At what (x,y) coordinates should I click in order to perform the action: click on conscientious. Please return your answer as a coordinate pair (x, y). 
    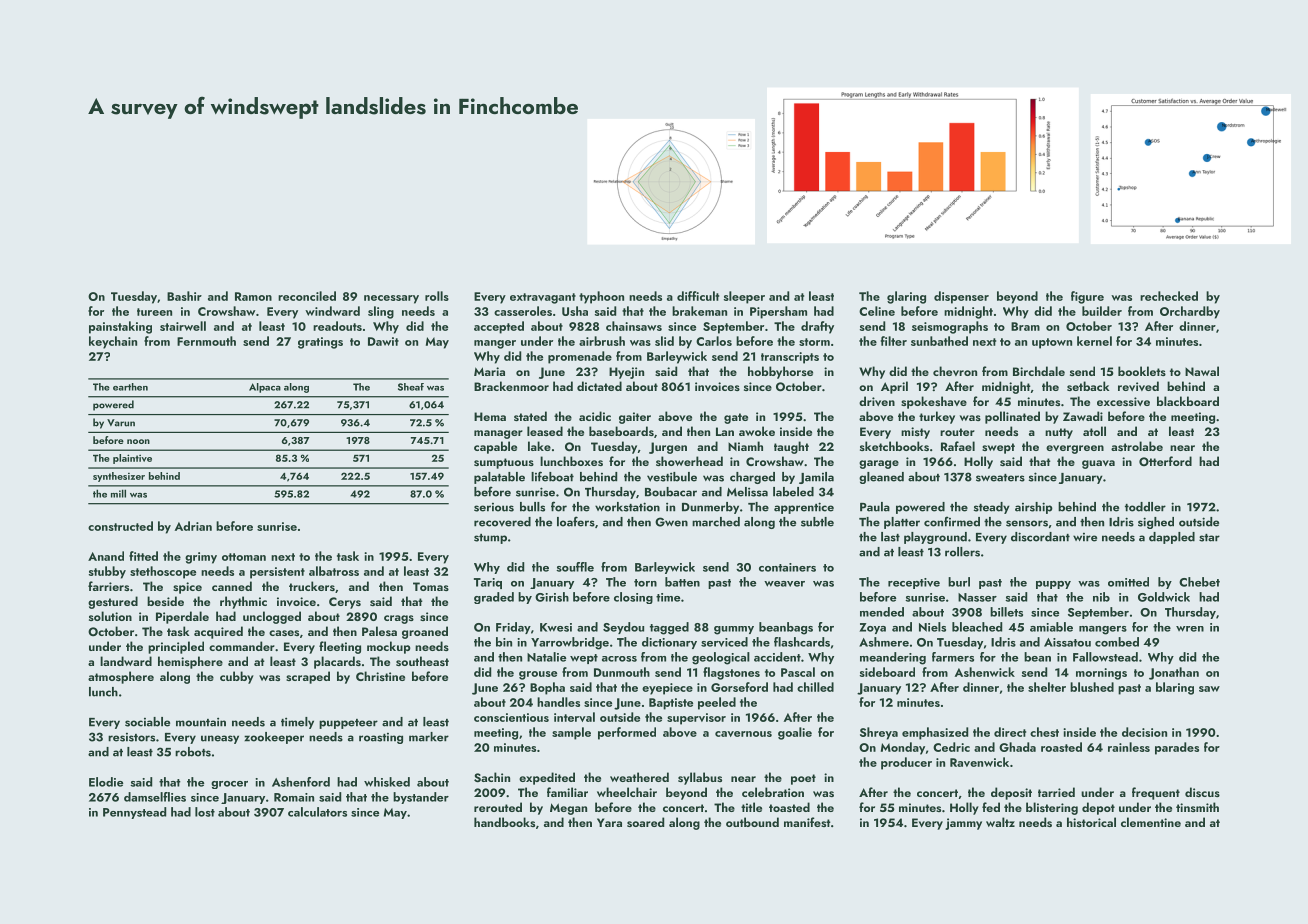
    Looking at the image, I should click on (511, 717).
